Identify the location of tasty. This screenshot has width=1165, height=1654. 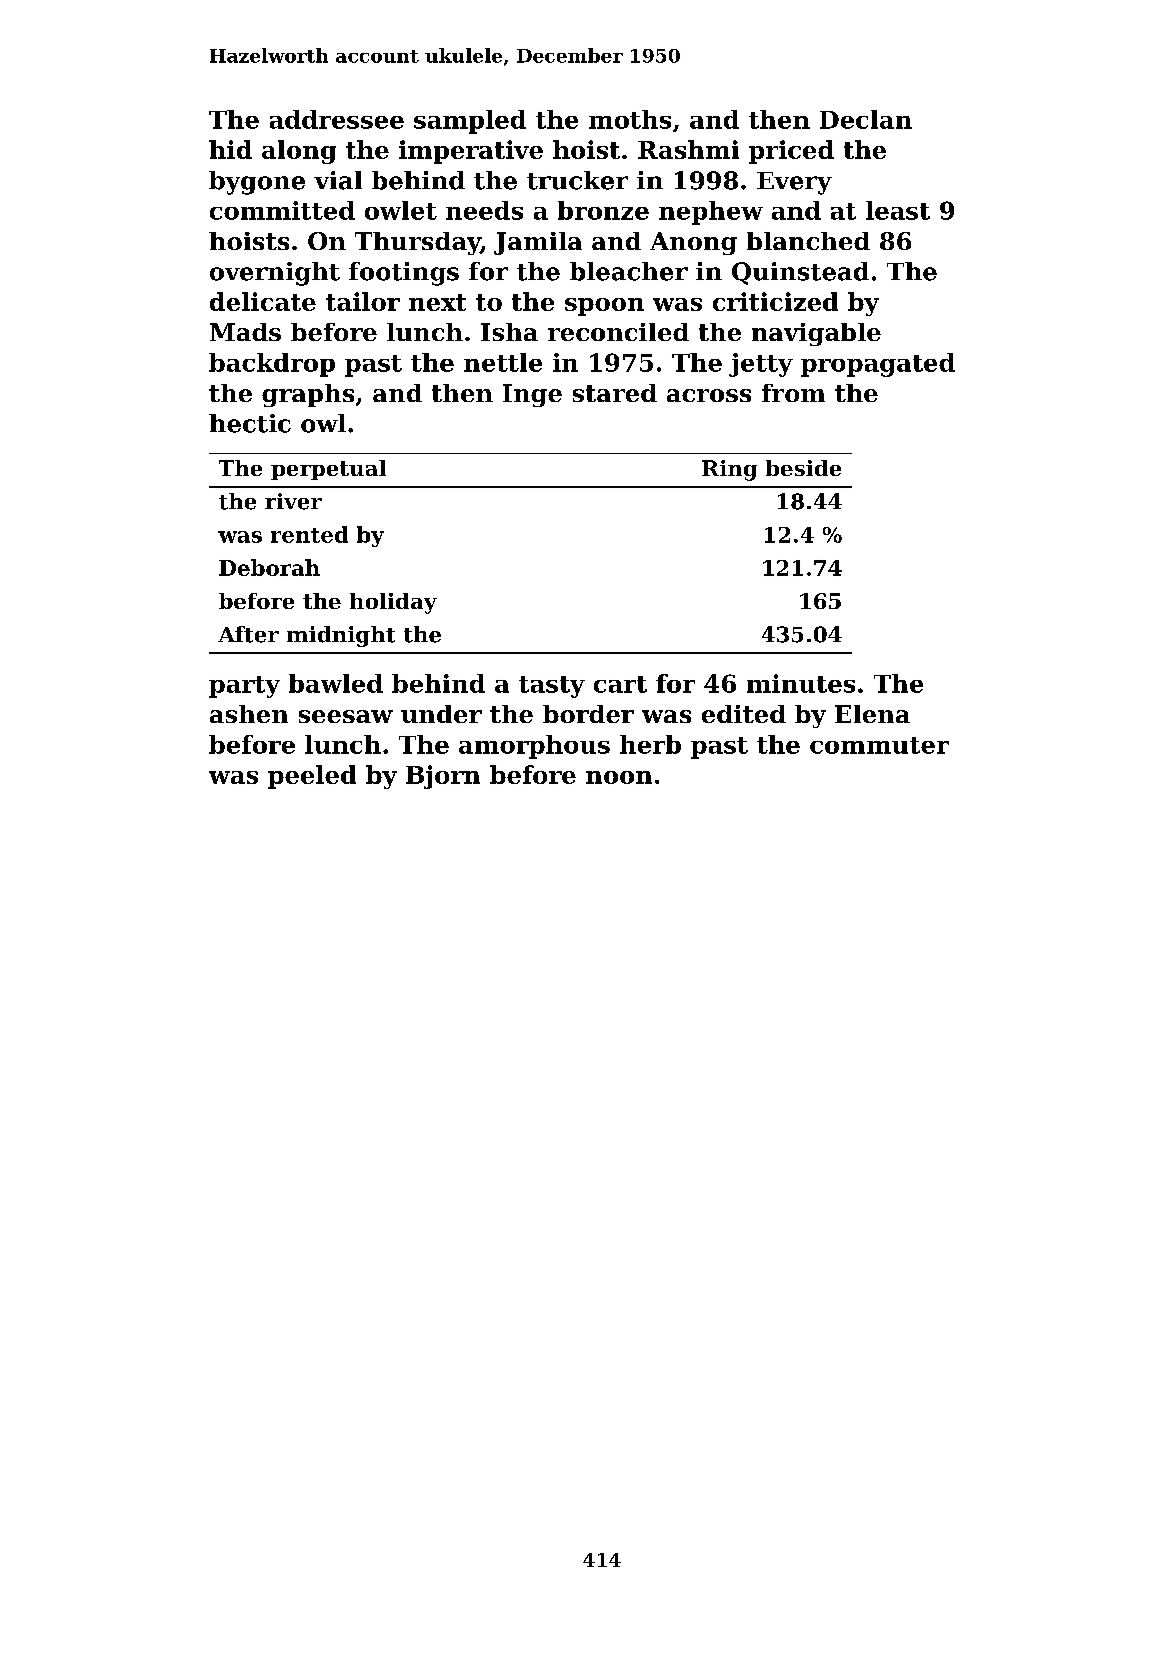
(552, 687).
